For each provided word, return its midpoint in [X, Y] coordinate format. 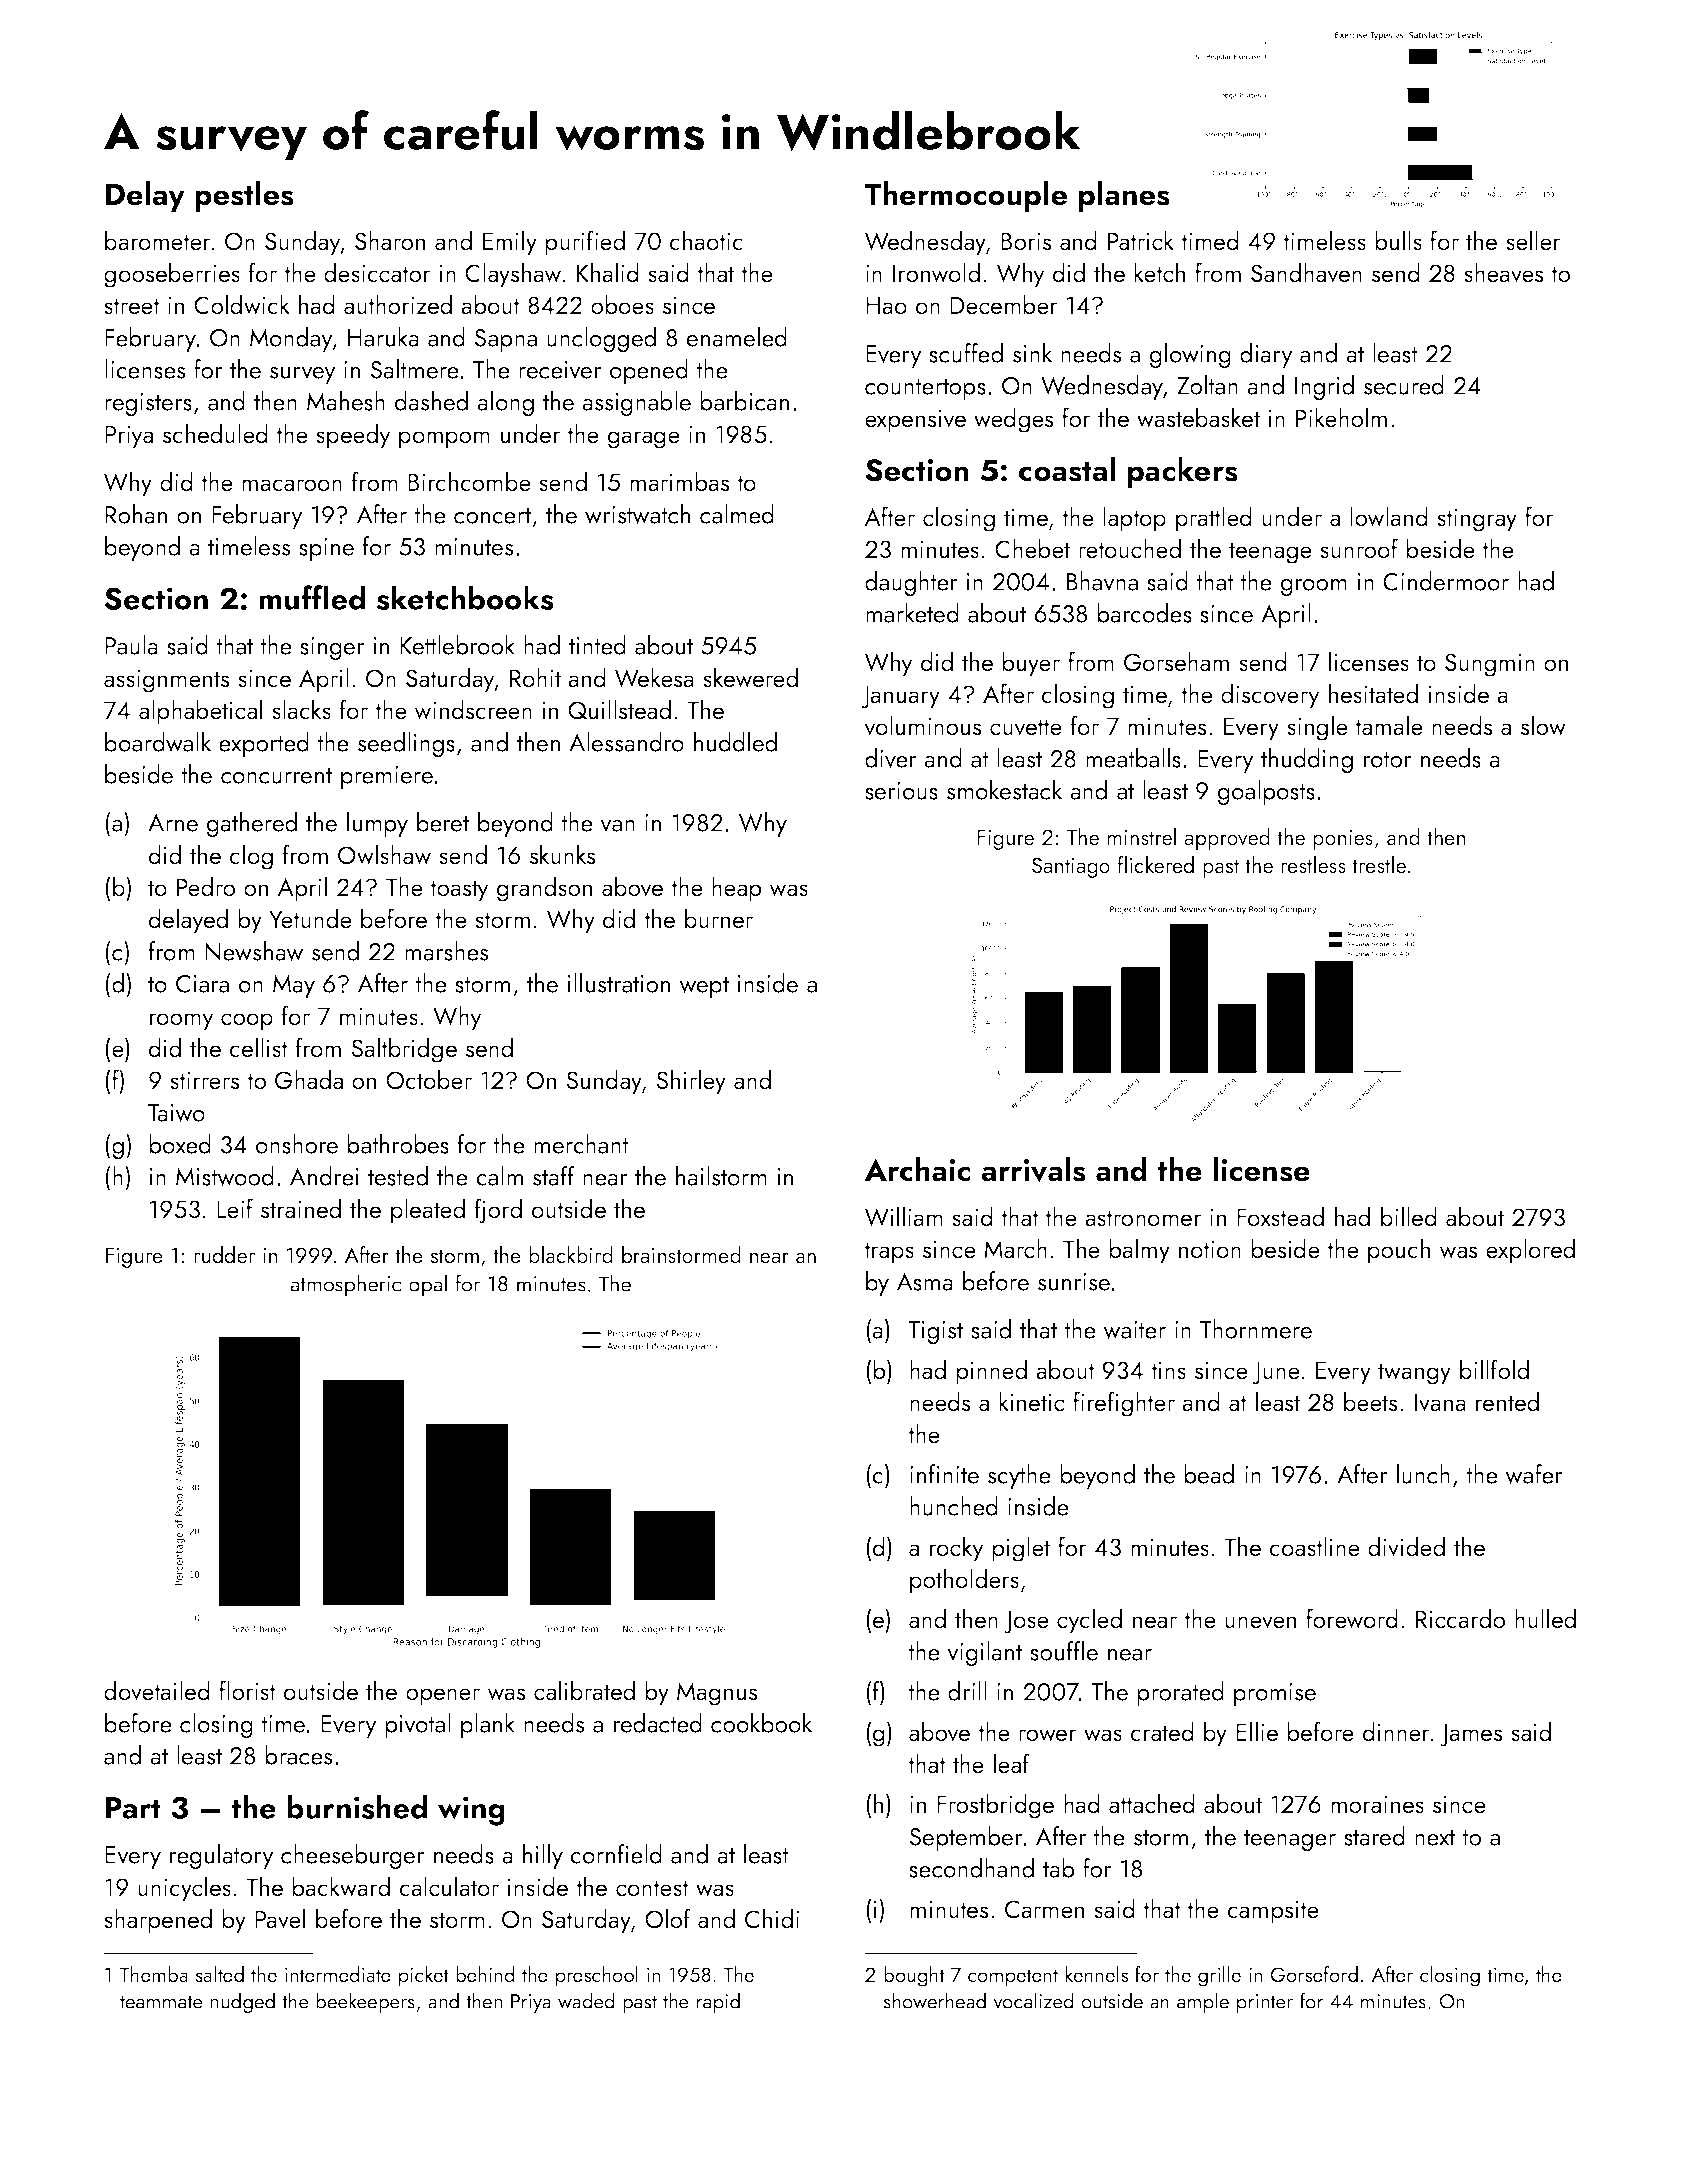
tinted [597, 645]
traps [889, 1253]
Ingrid [1324, 387]
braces [298, 1755]
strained [301, 1208]
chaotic [706, 240]
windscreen [473, 709]
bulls [1398, 240]
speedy [353, 436]
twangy [1414, 1374]
